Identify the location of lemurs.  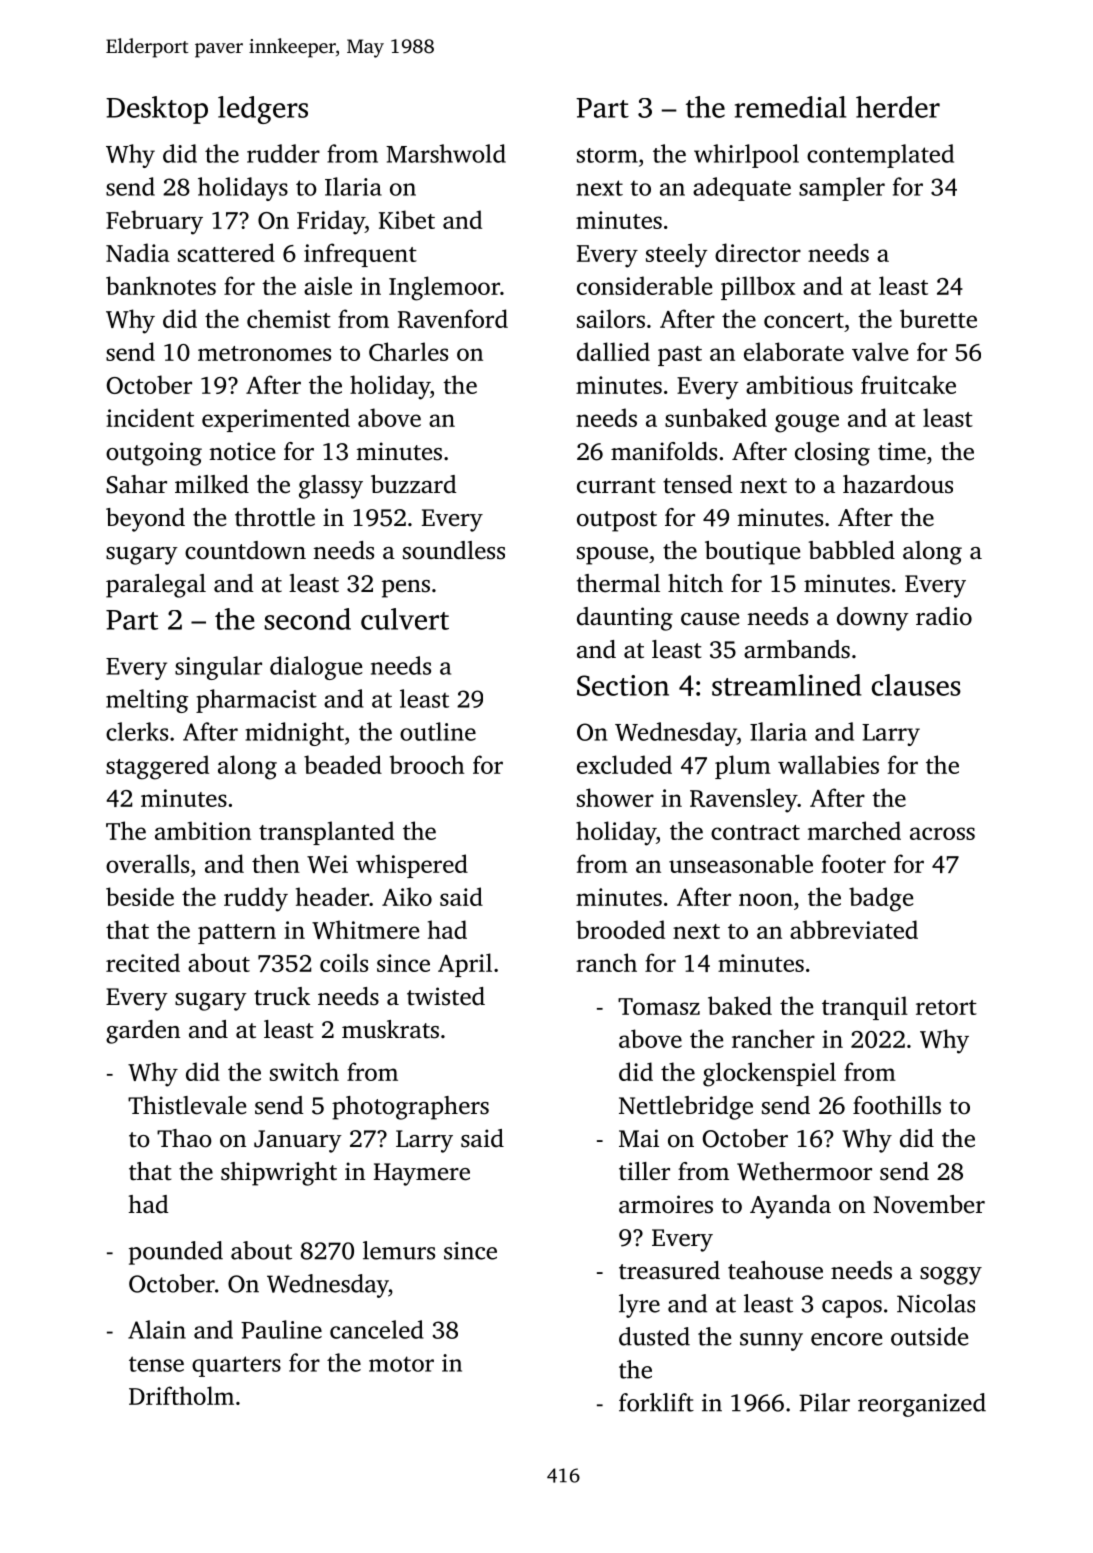
(399, 1250).
